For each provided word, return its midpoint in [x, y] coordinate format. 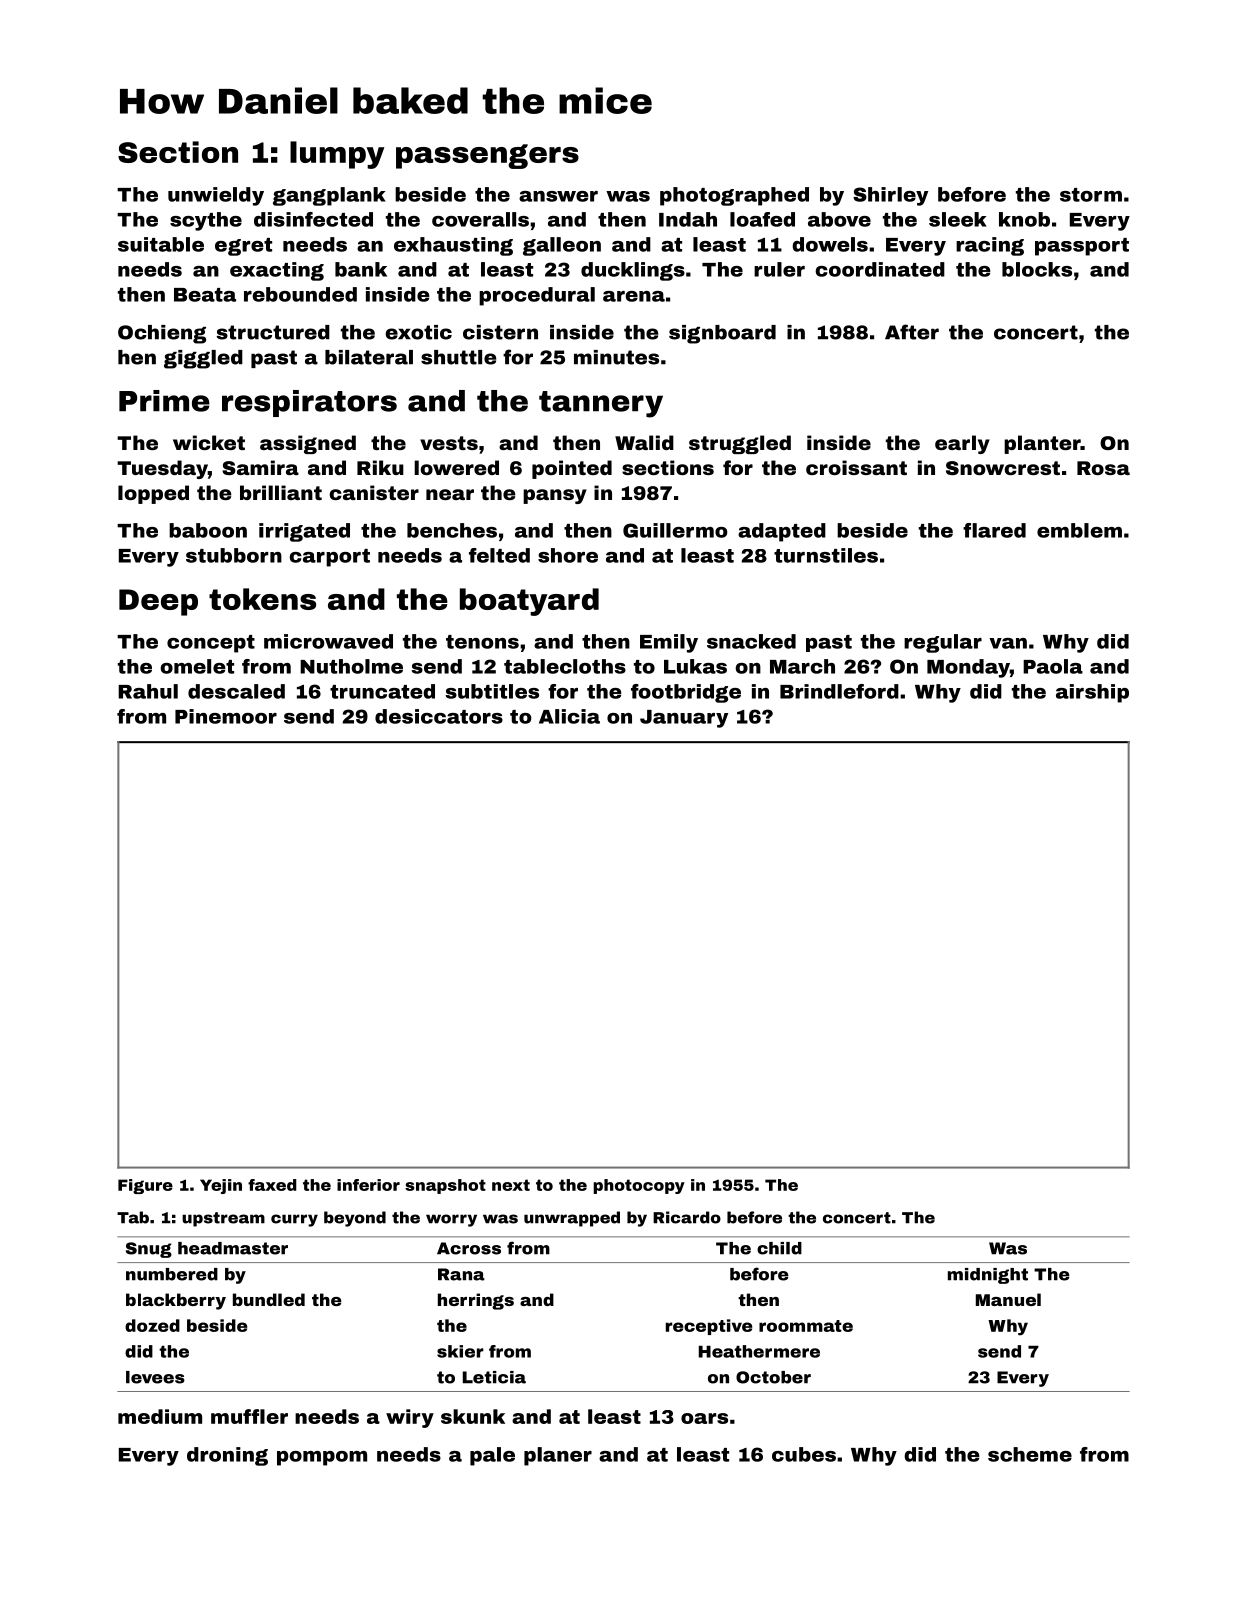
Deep [158, 602]
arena [634, 296]
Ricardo [687, 1217]
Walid [644, 442]
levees [155, 1377]
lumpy [337, 155]
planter [1042, 444]
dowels [830, 244]
